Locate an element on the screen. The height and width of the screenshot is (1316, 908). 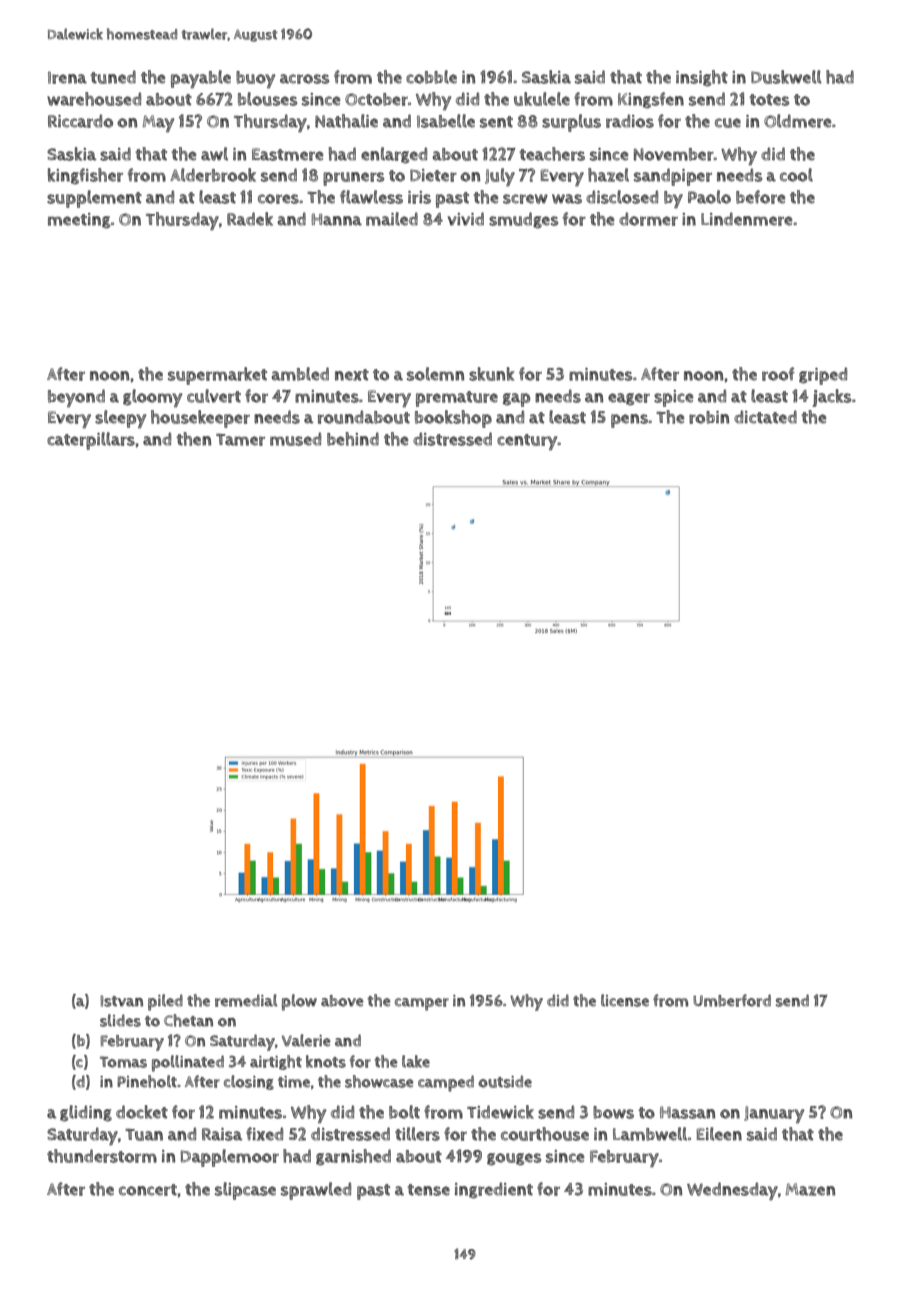
Tamer is located at coordinates (240, 439).
